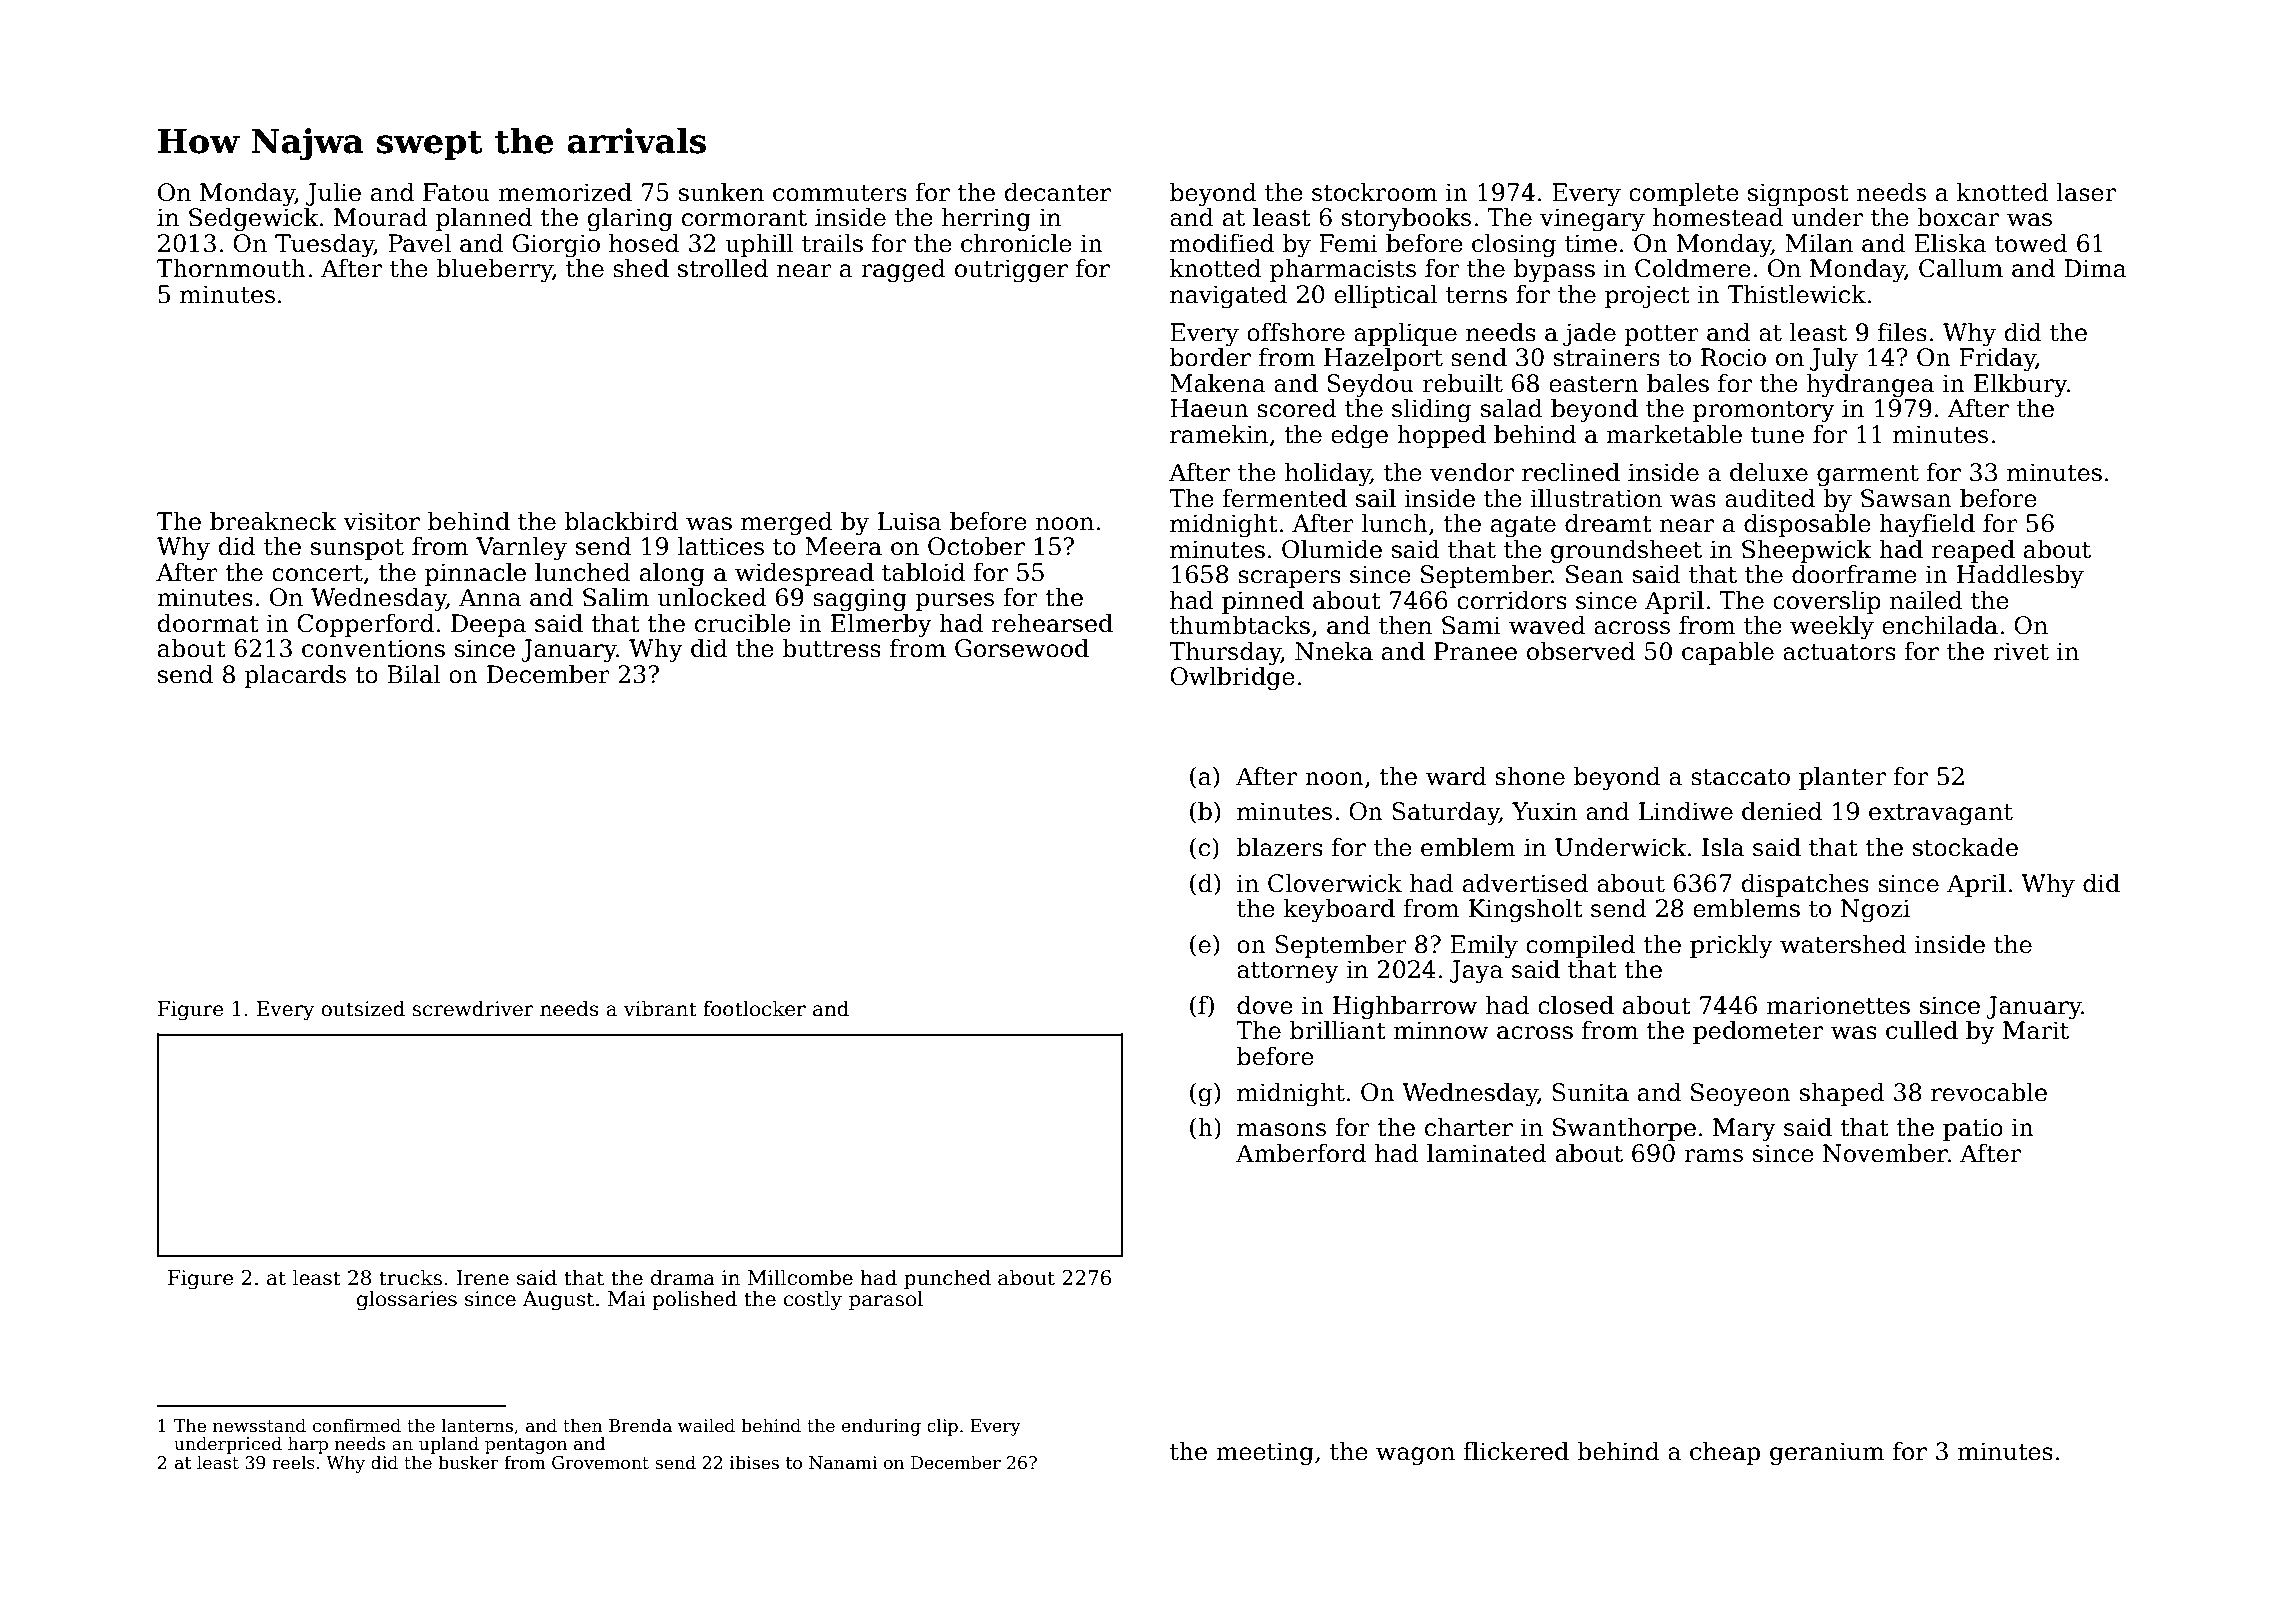  Describe the element at coordinates (787, 523) in the image. I see `merged` at that location.
